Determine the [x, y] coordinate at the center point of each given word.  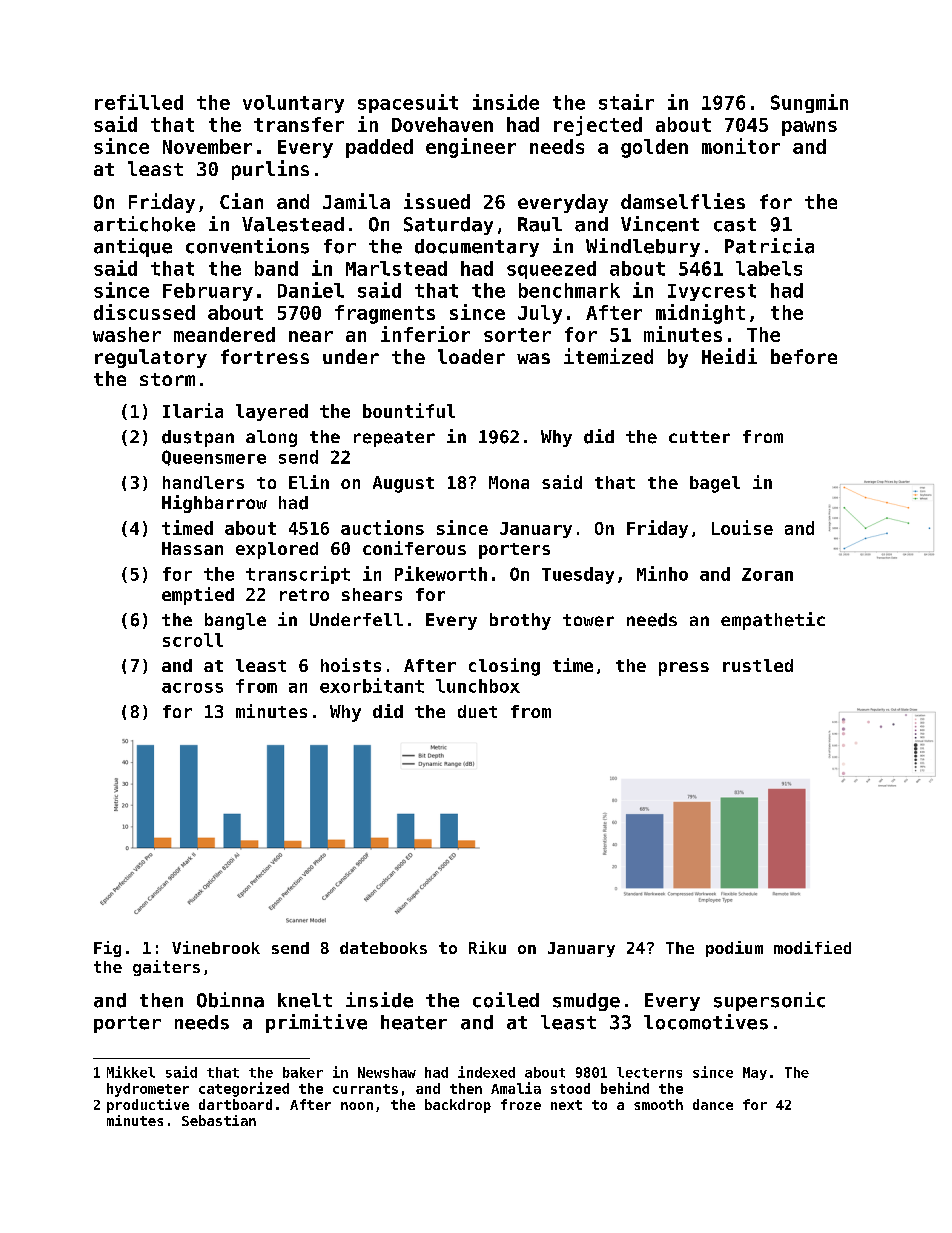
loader [471, 356]
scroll [193, 640]
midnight [700, 314]
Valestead [293, 224]
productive [148, 1106]
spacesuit [408, 103]
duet [477, 711]
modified [812, 947]
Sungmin [809, 103]
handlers [203, 482]
